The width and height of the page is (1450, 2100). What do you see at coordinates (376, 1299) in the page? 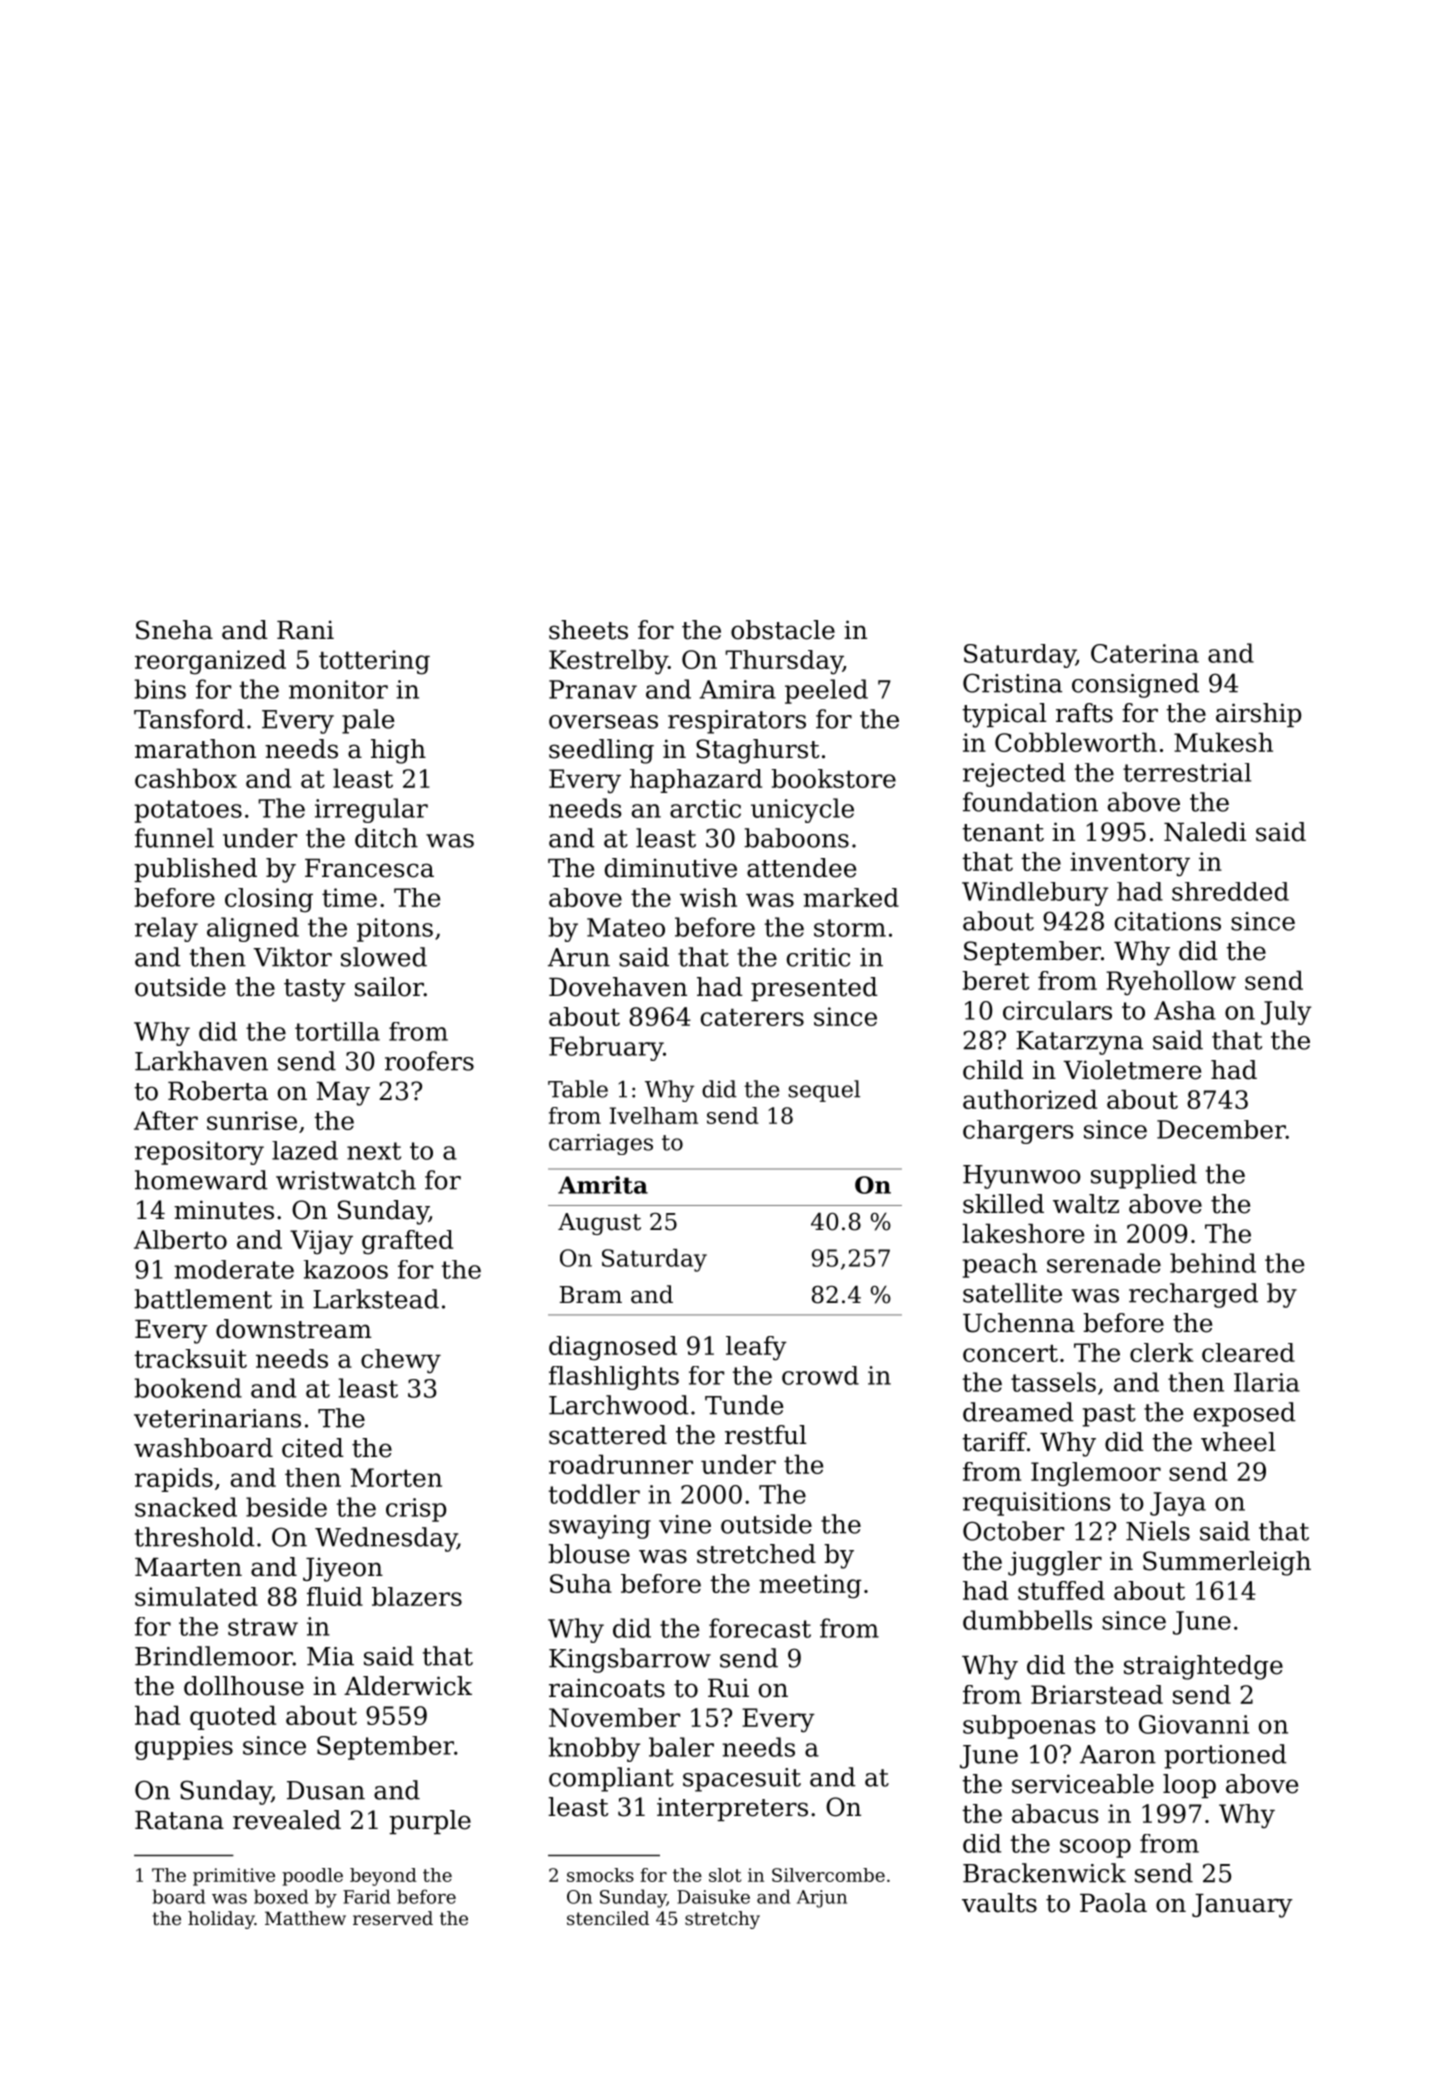
I see `Larkstead` at bounding box center [376, 1299].
